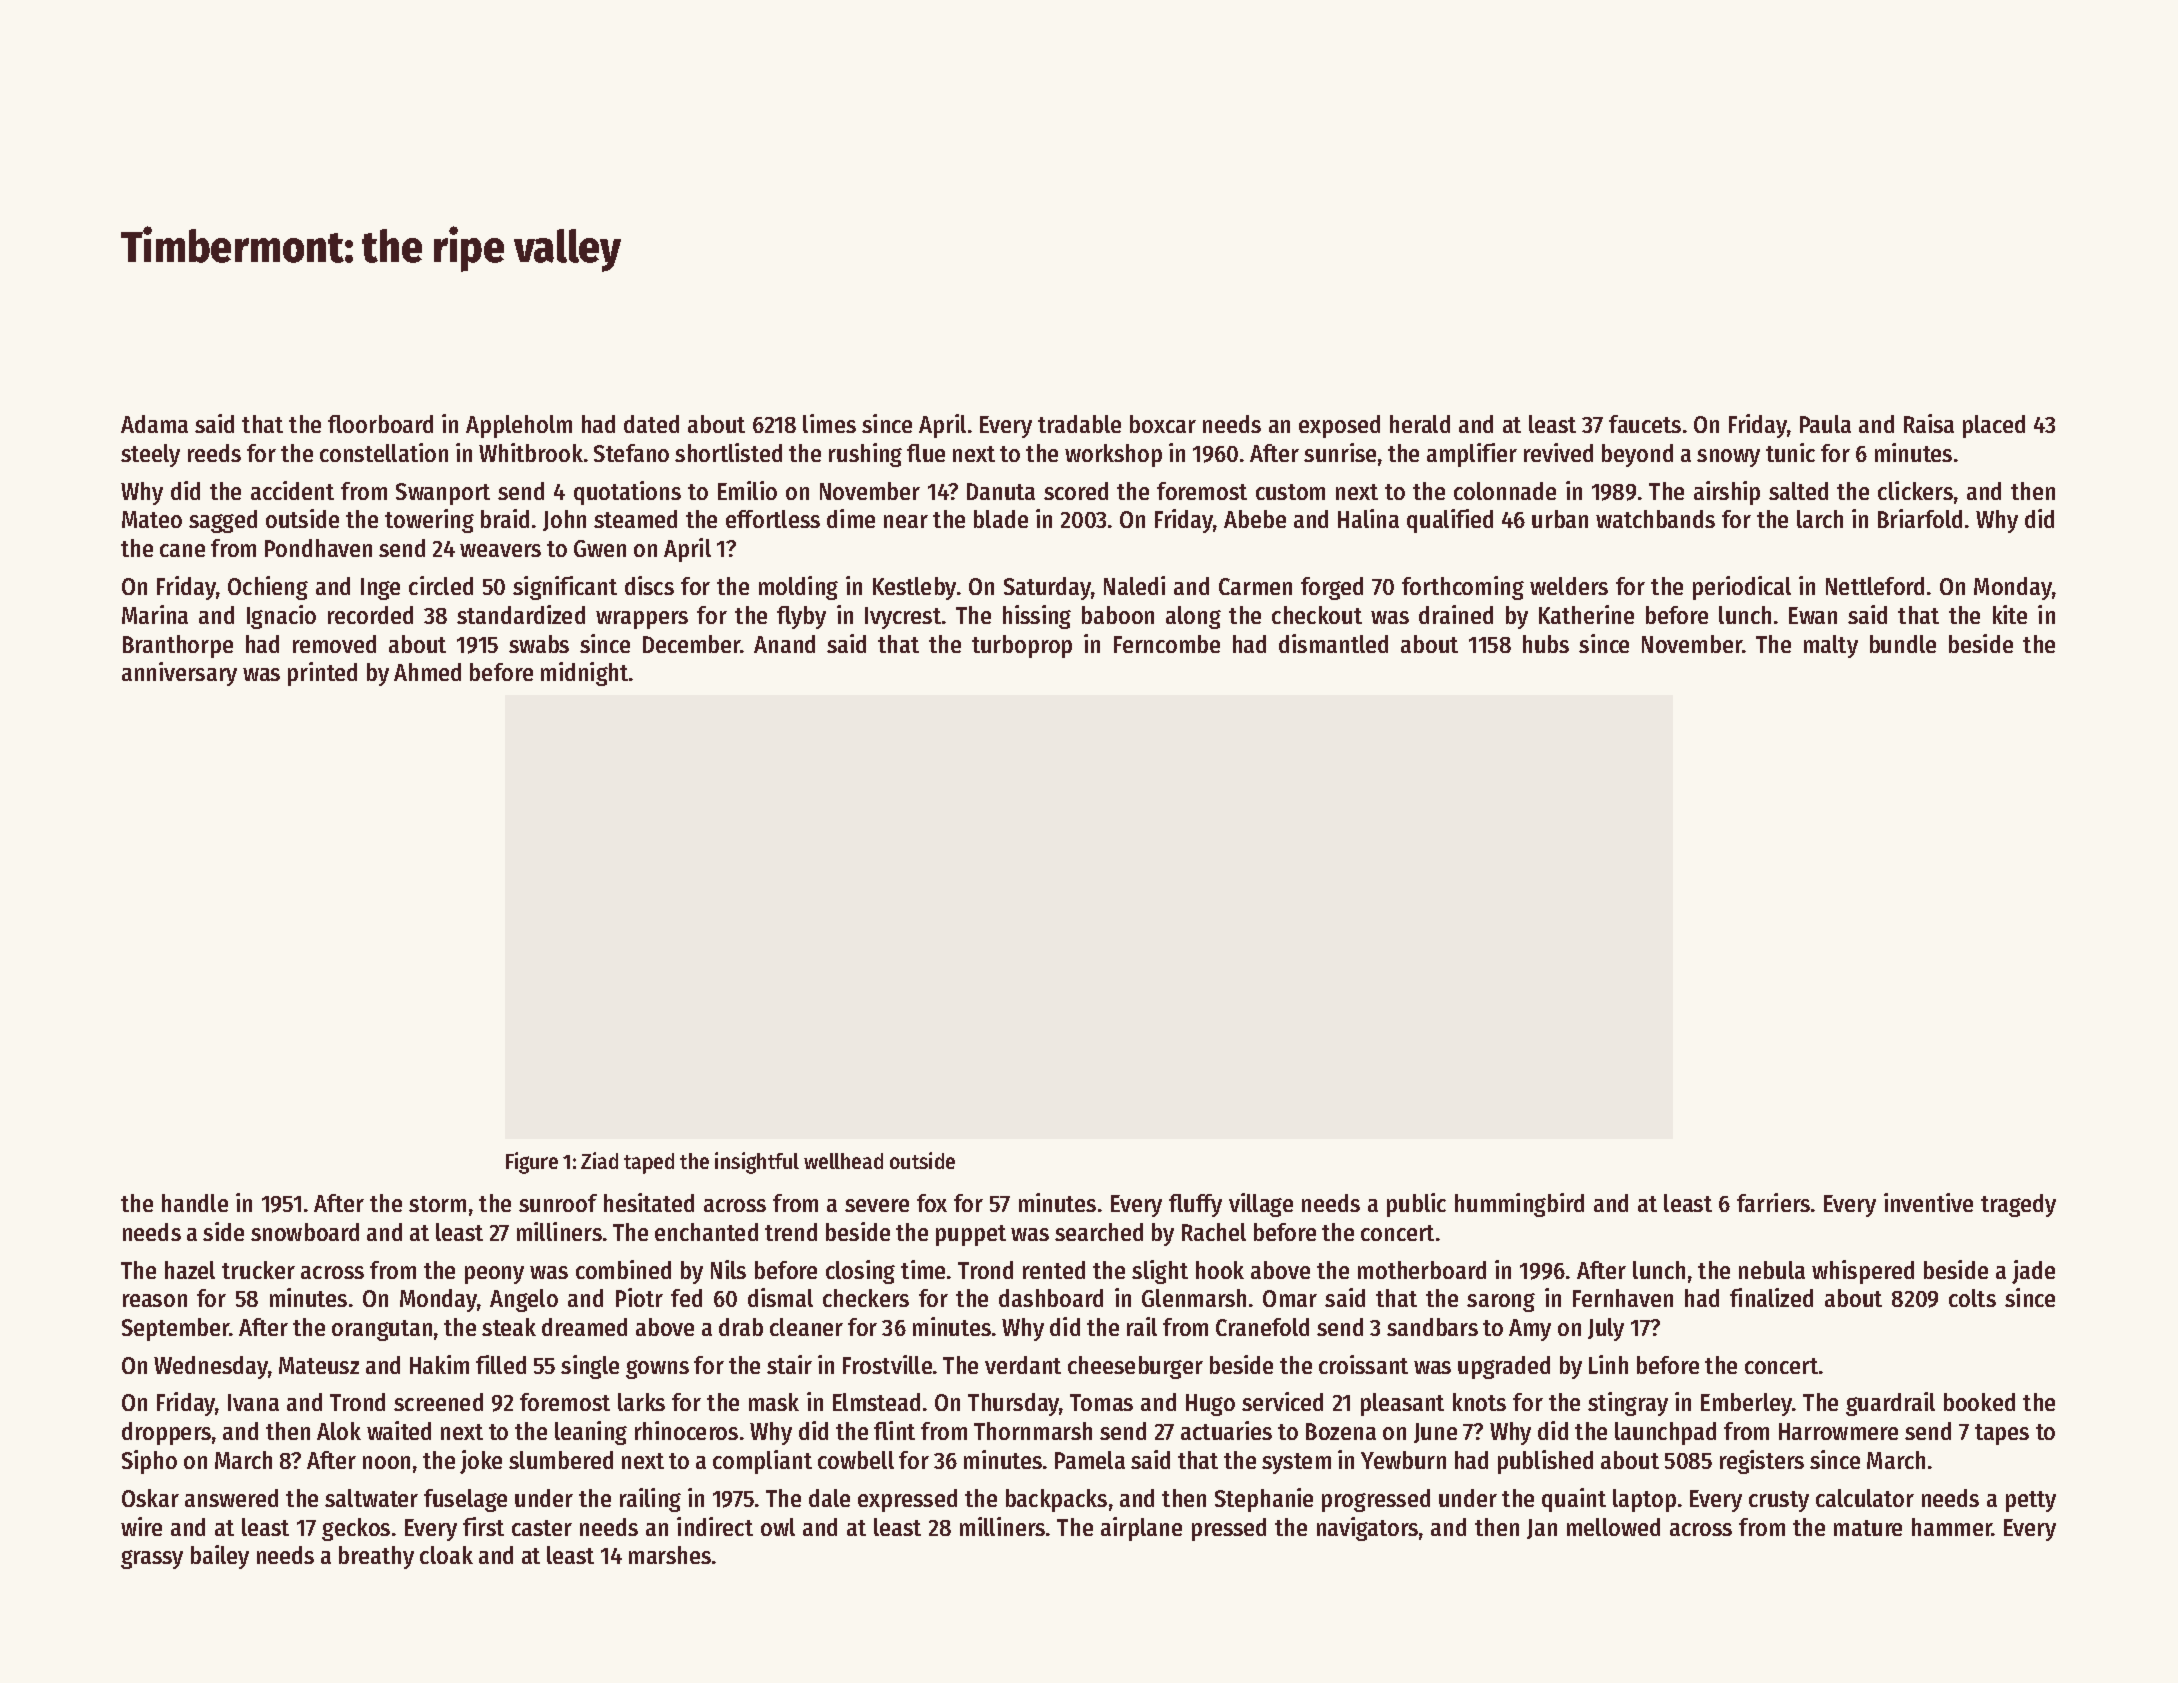 This page has width=2178, height=1683. What do you see at coordinates (1056, 1500) in the page?
I see `backpacks` at bounding box center [1056, 1500].
